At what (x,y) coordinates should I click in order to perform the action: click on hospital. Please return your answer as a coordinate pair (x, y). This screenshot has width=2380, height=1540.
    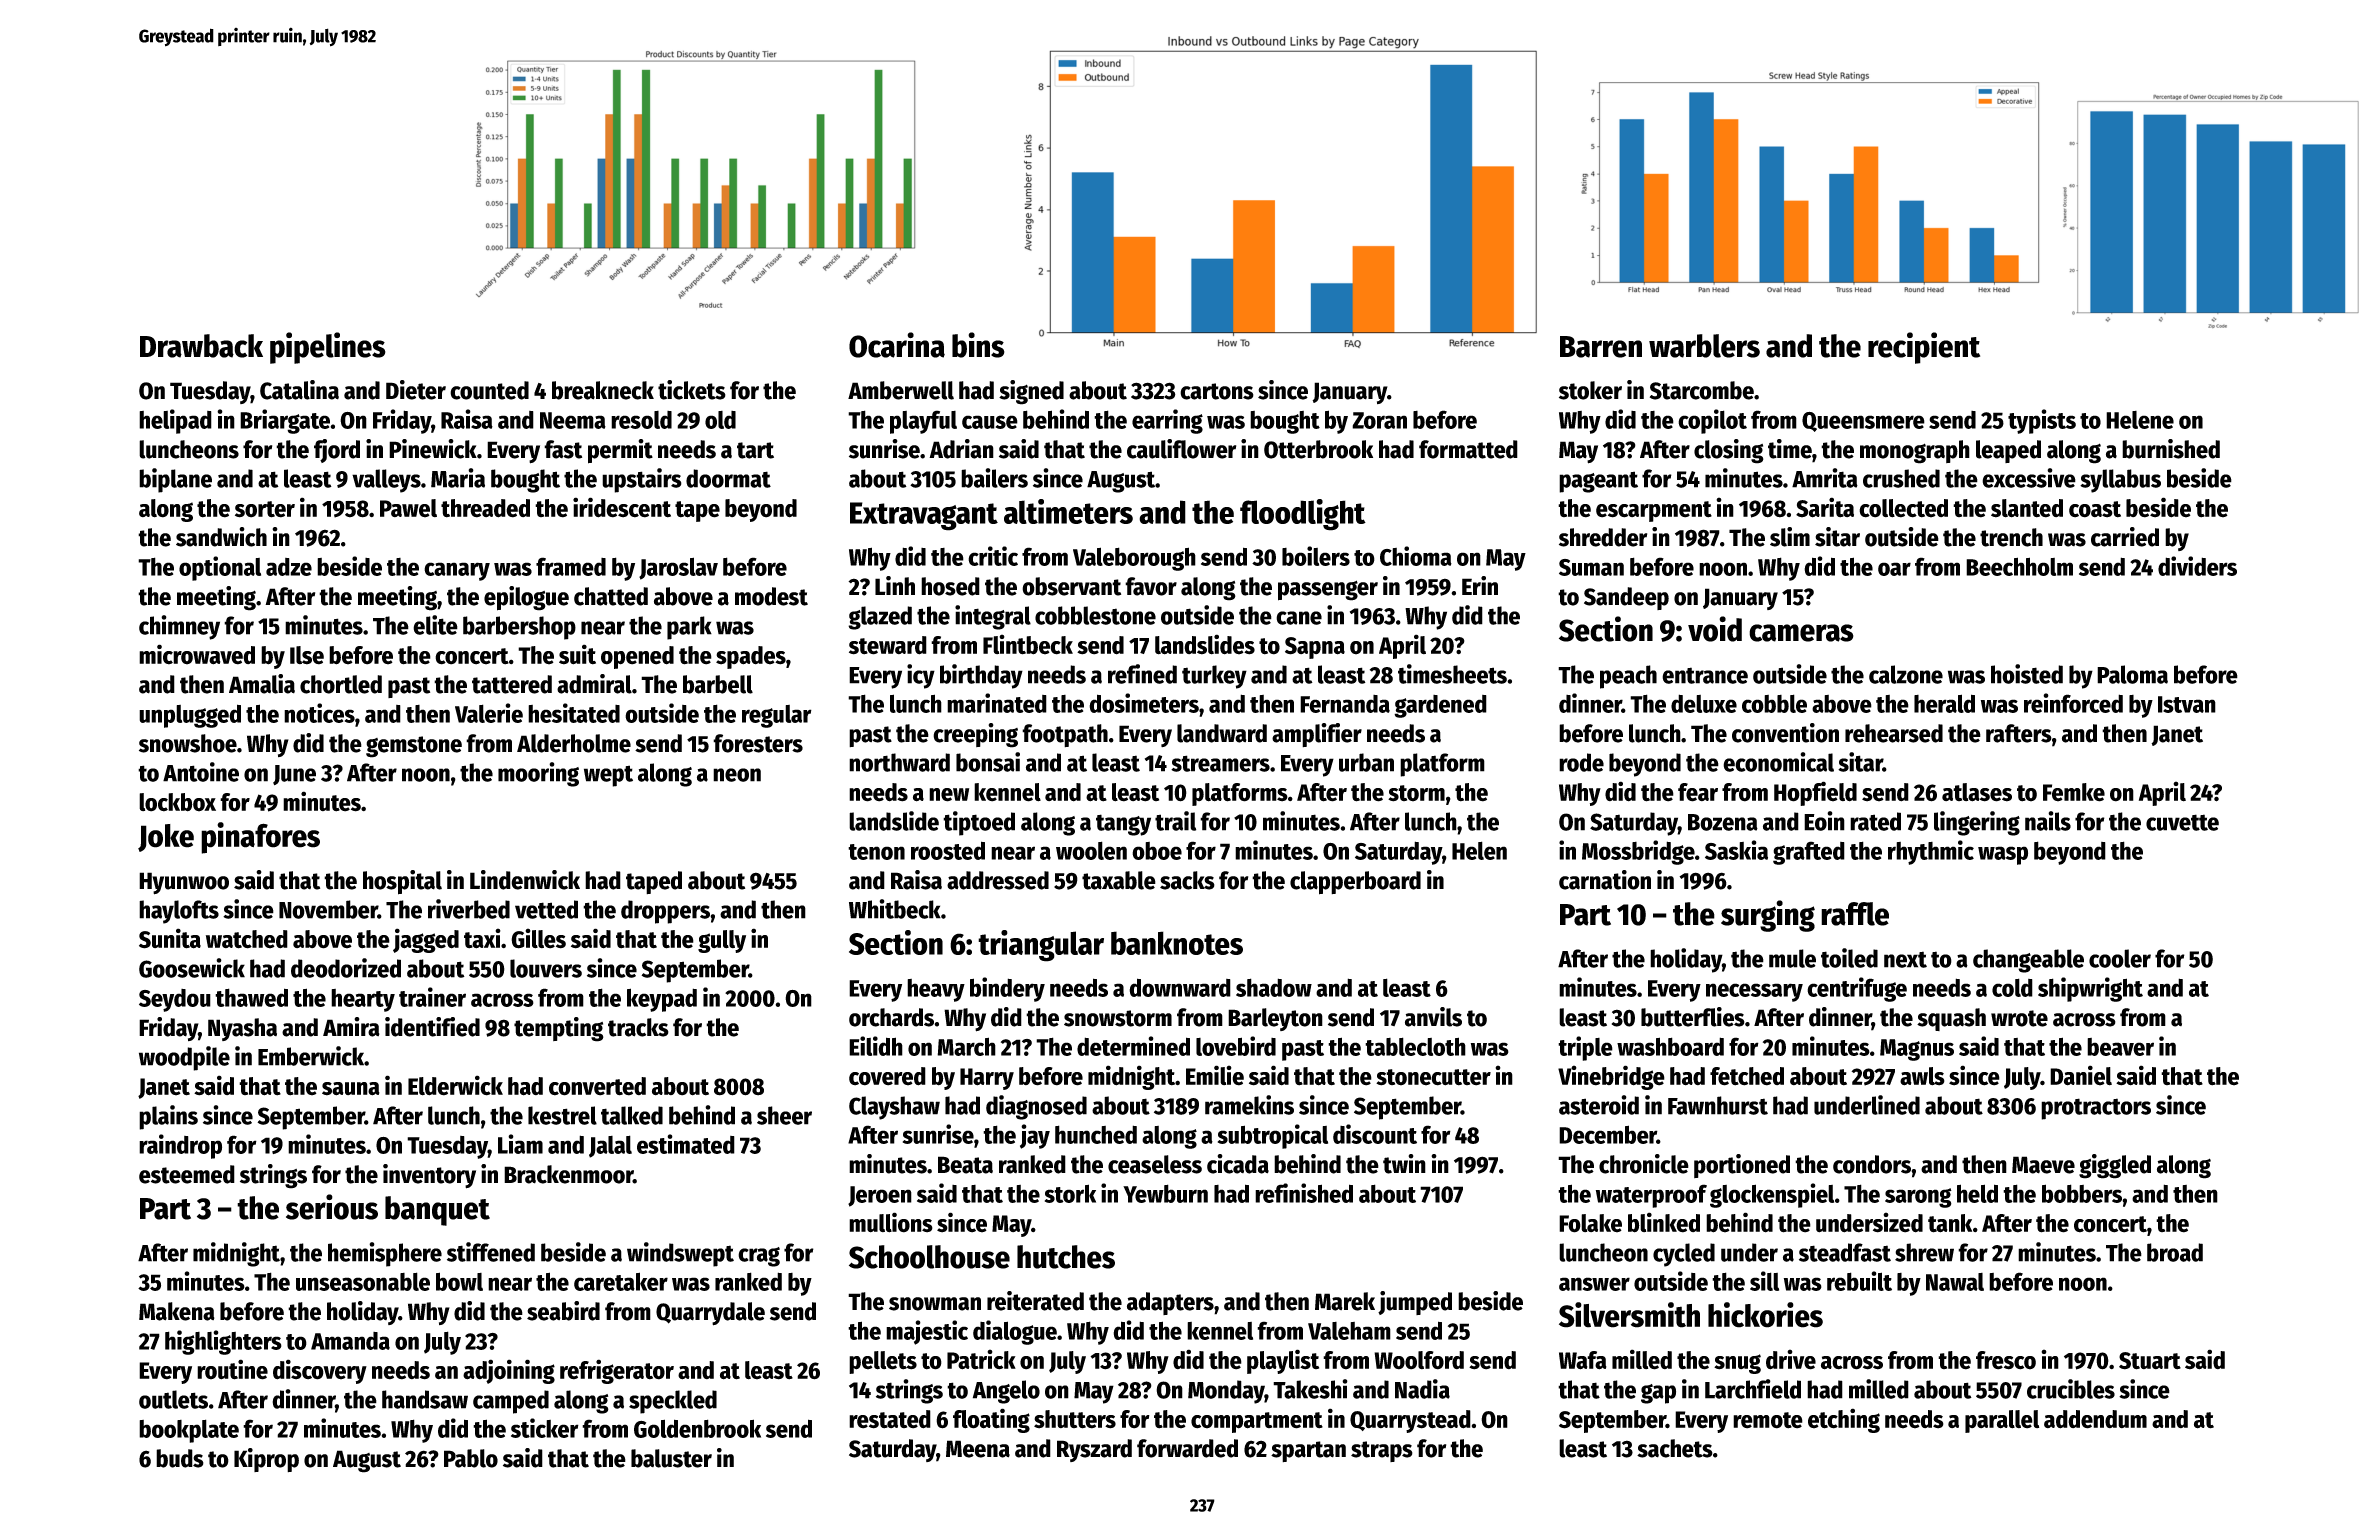
    Looking at the image, I should click on (402, 882).
